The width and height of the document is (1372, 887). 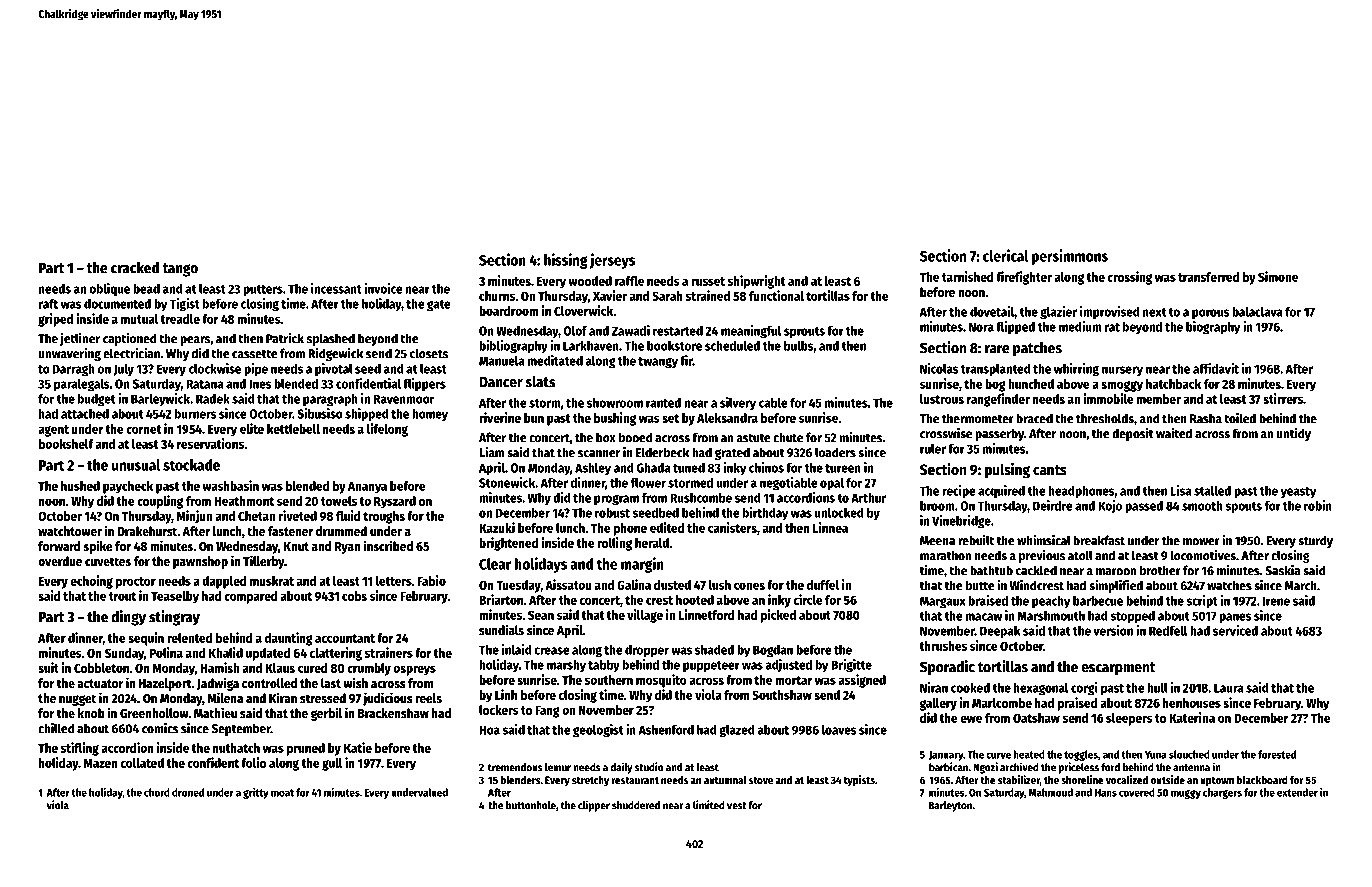 What do you see at coordinates (142, 763) in the document?
I see `collated` at bounding box center [142, 763].
